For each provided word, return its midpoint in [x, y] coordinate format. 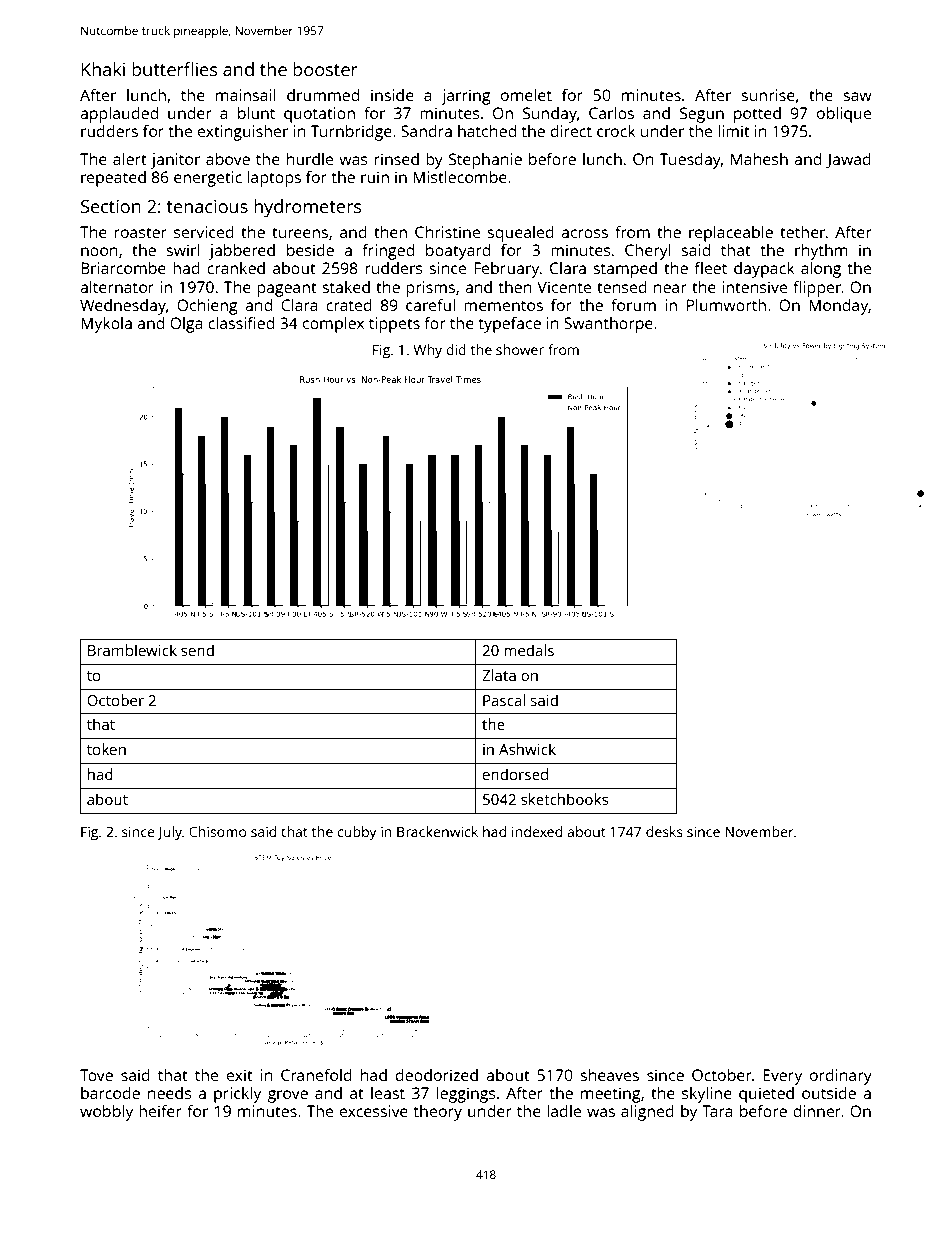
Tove [96, 1075]
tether [802, 232]
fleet [710, 268]
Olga [186, 325]
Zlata [499, 675]
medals [529, 650]
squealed [520, 234]
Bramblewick [132, 650]
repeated [113, 179]
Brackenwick [437, 831]
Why [427, 351]
